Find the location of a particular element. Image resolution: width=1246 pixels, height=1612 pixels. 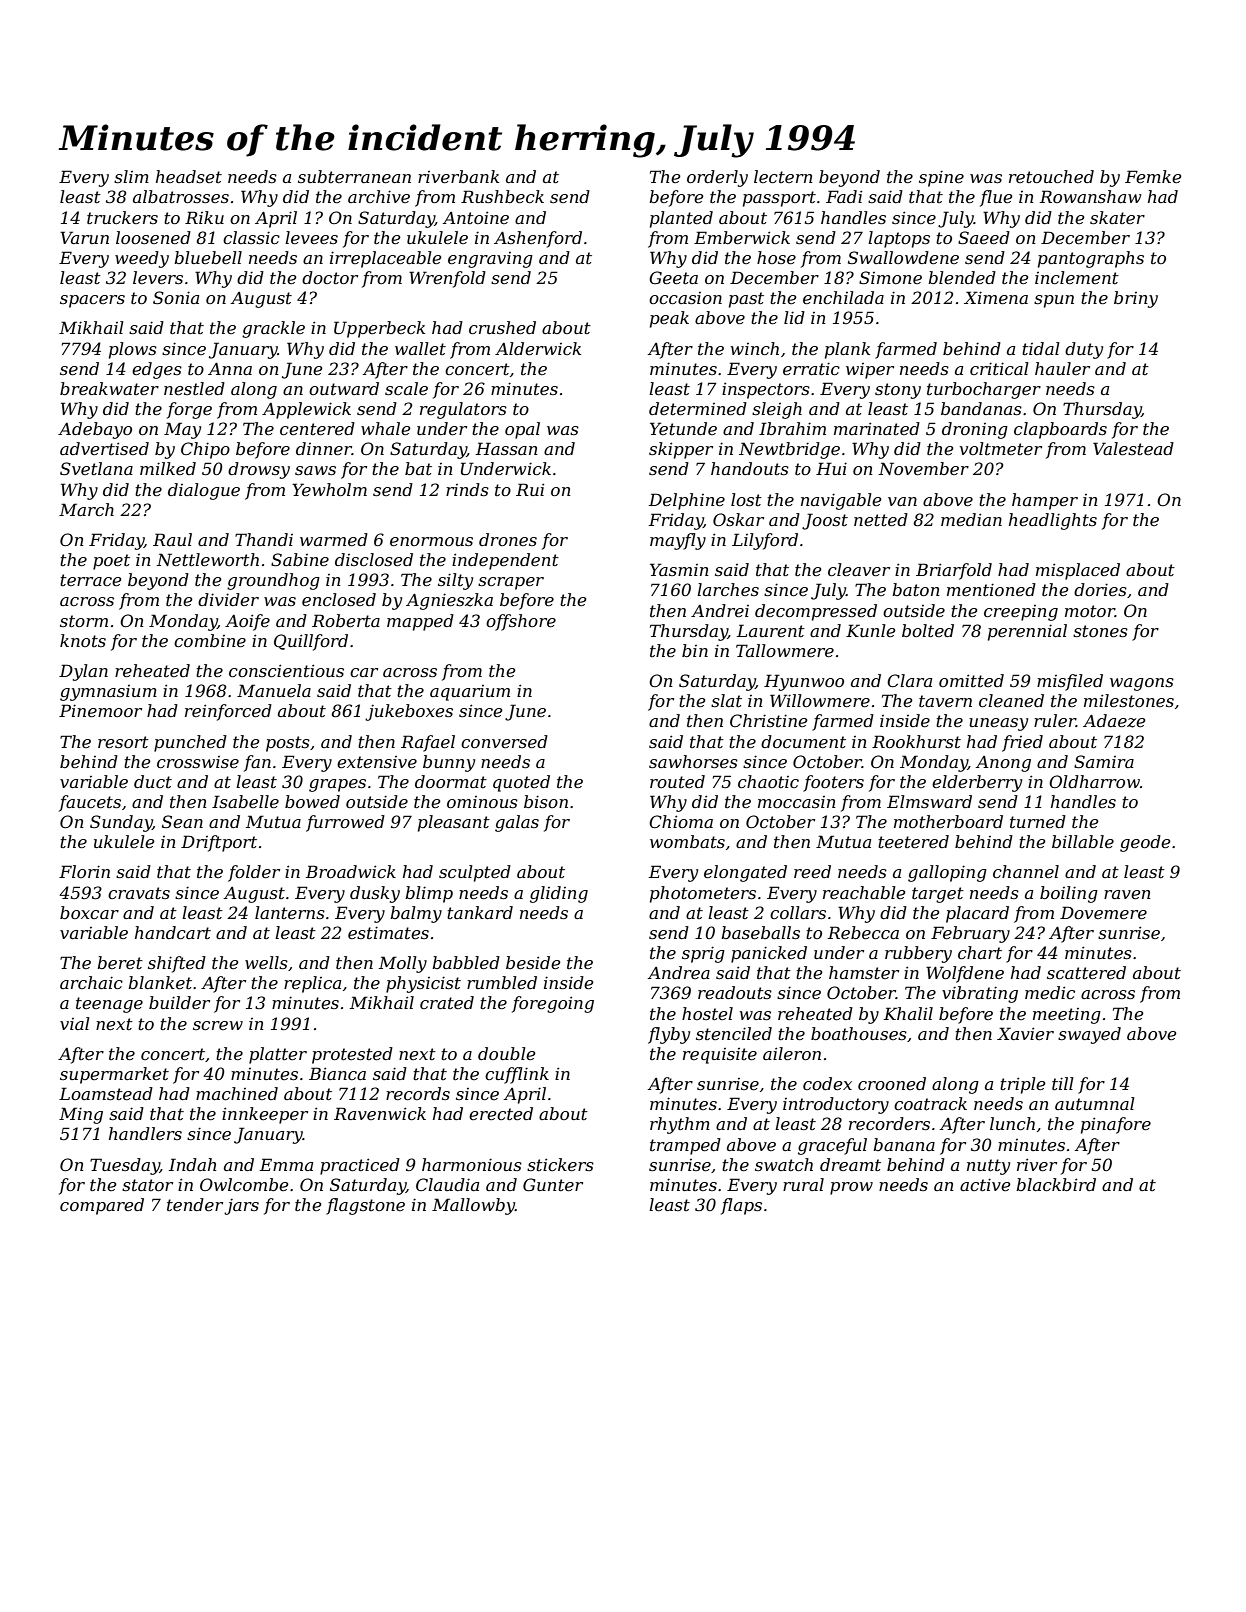

larches is located at coordinates (728, 589).
